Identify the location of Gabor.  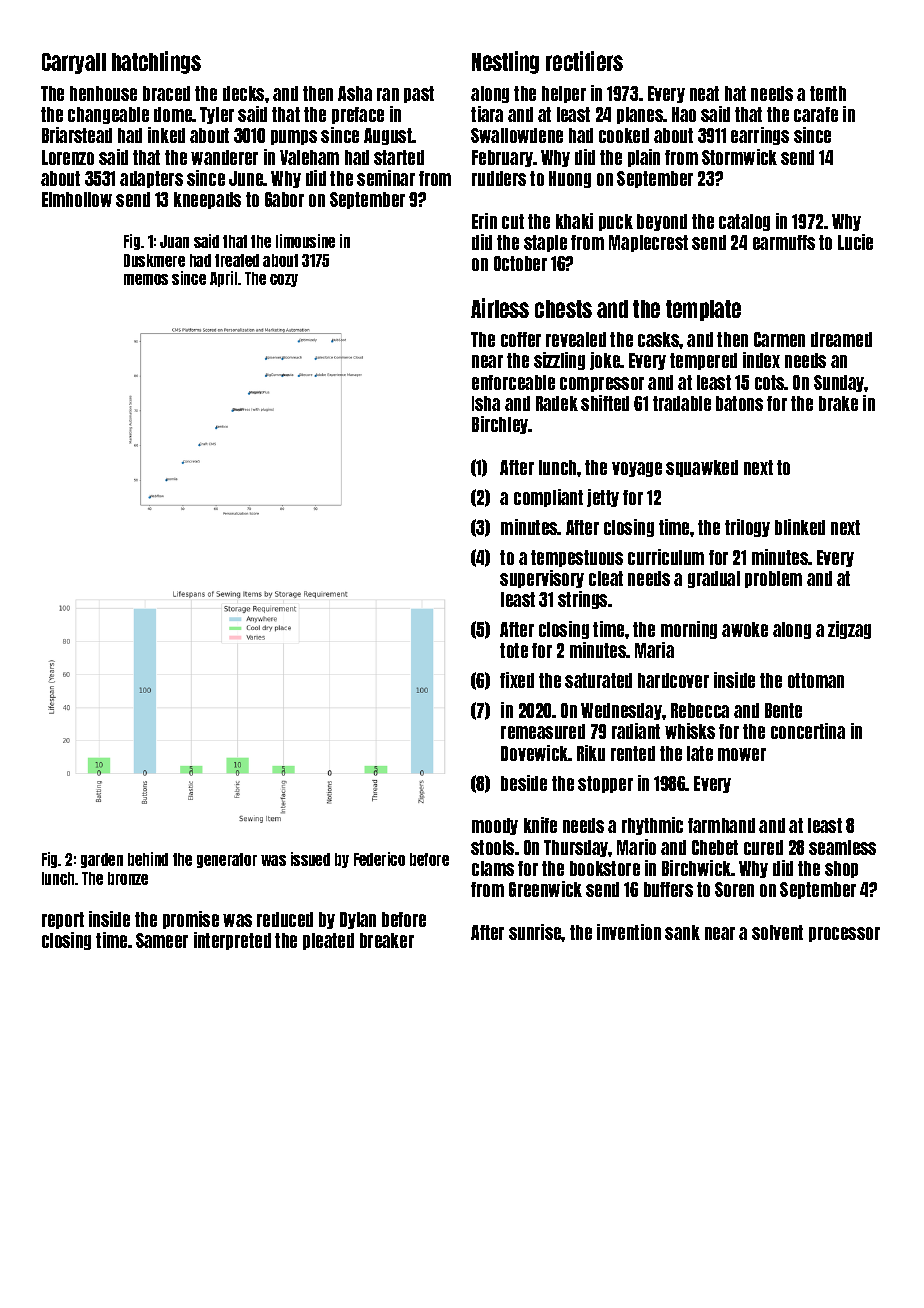
(284, 199).
